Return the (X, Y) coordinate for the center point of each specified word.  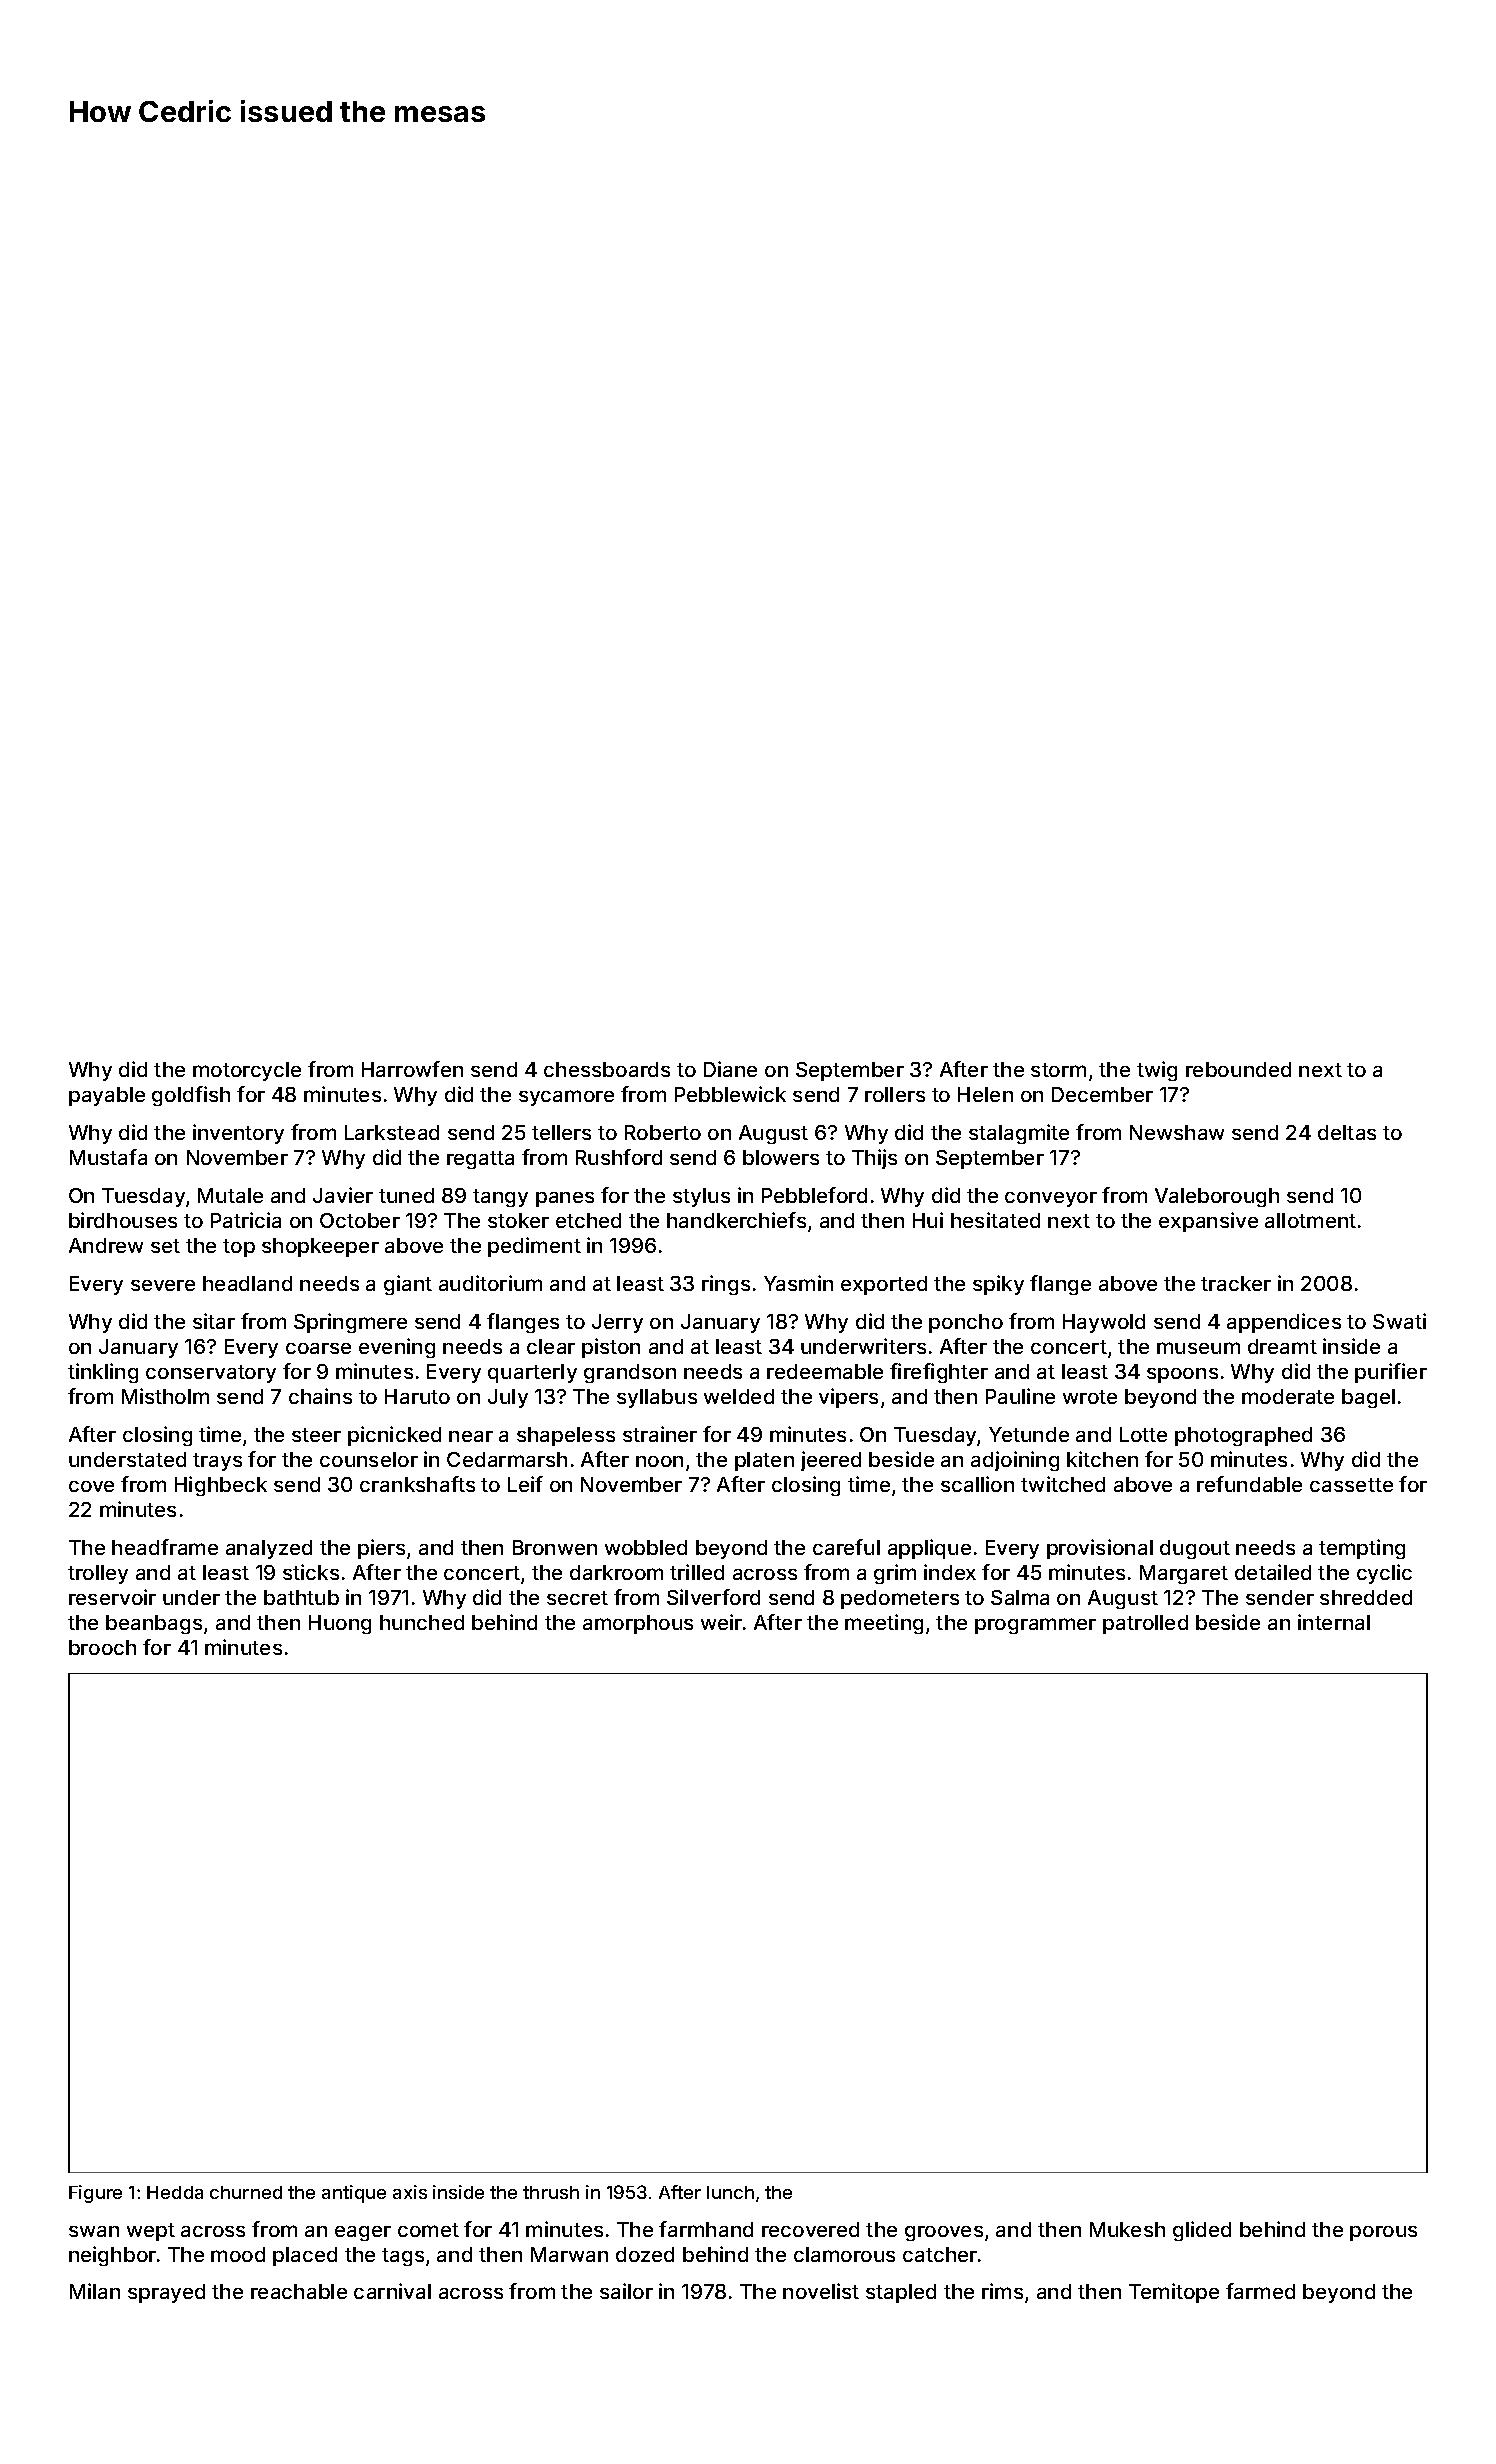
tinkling (103, 1373)
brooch (102, 1647)
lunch (730, 2192)
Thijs (874, 1159)
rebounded (1238, 1069)
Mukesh (1127, 2229)
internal (1334, 1622)
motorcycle (247, 1071)
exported (884, 1285)
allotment (1310, 1220)
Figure (95, 2194)
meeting (884, 1624)
